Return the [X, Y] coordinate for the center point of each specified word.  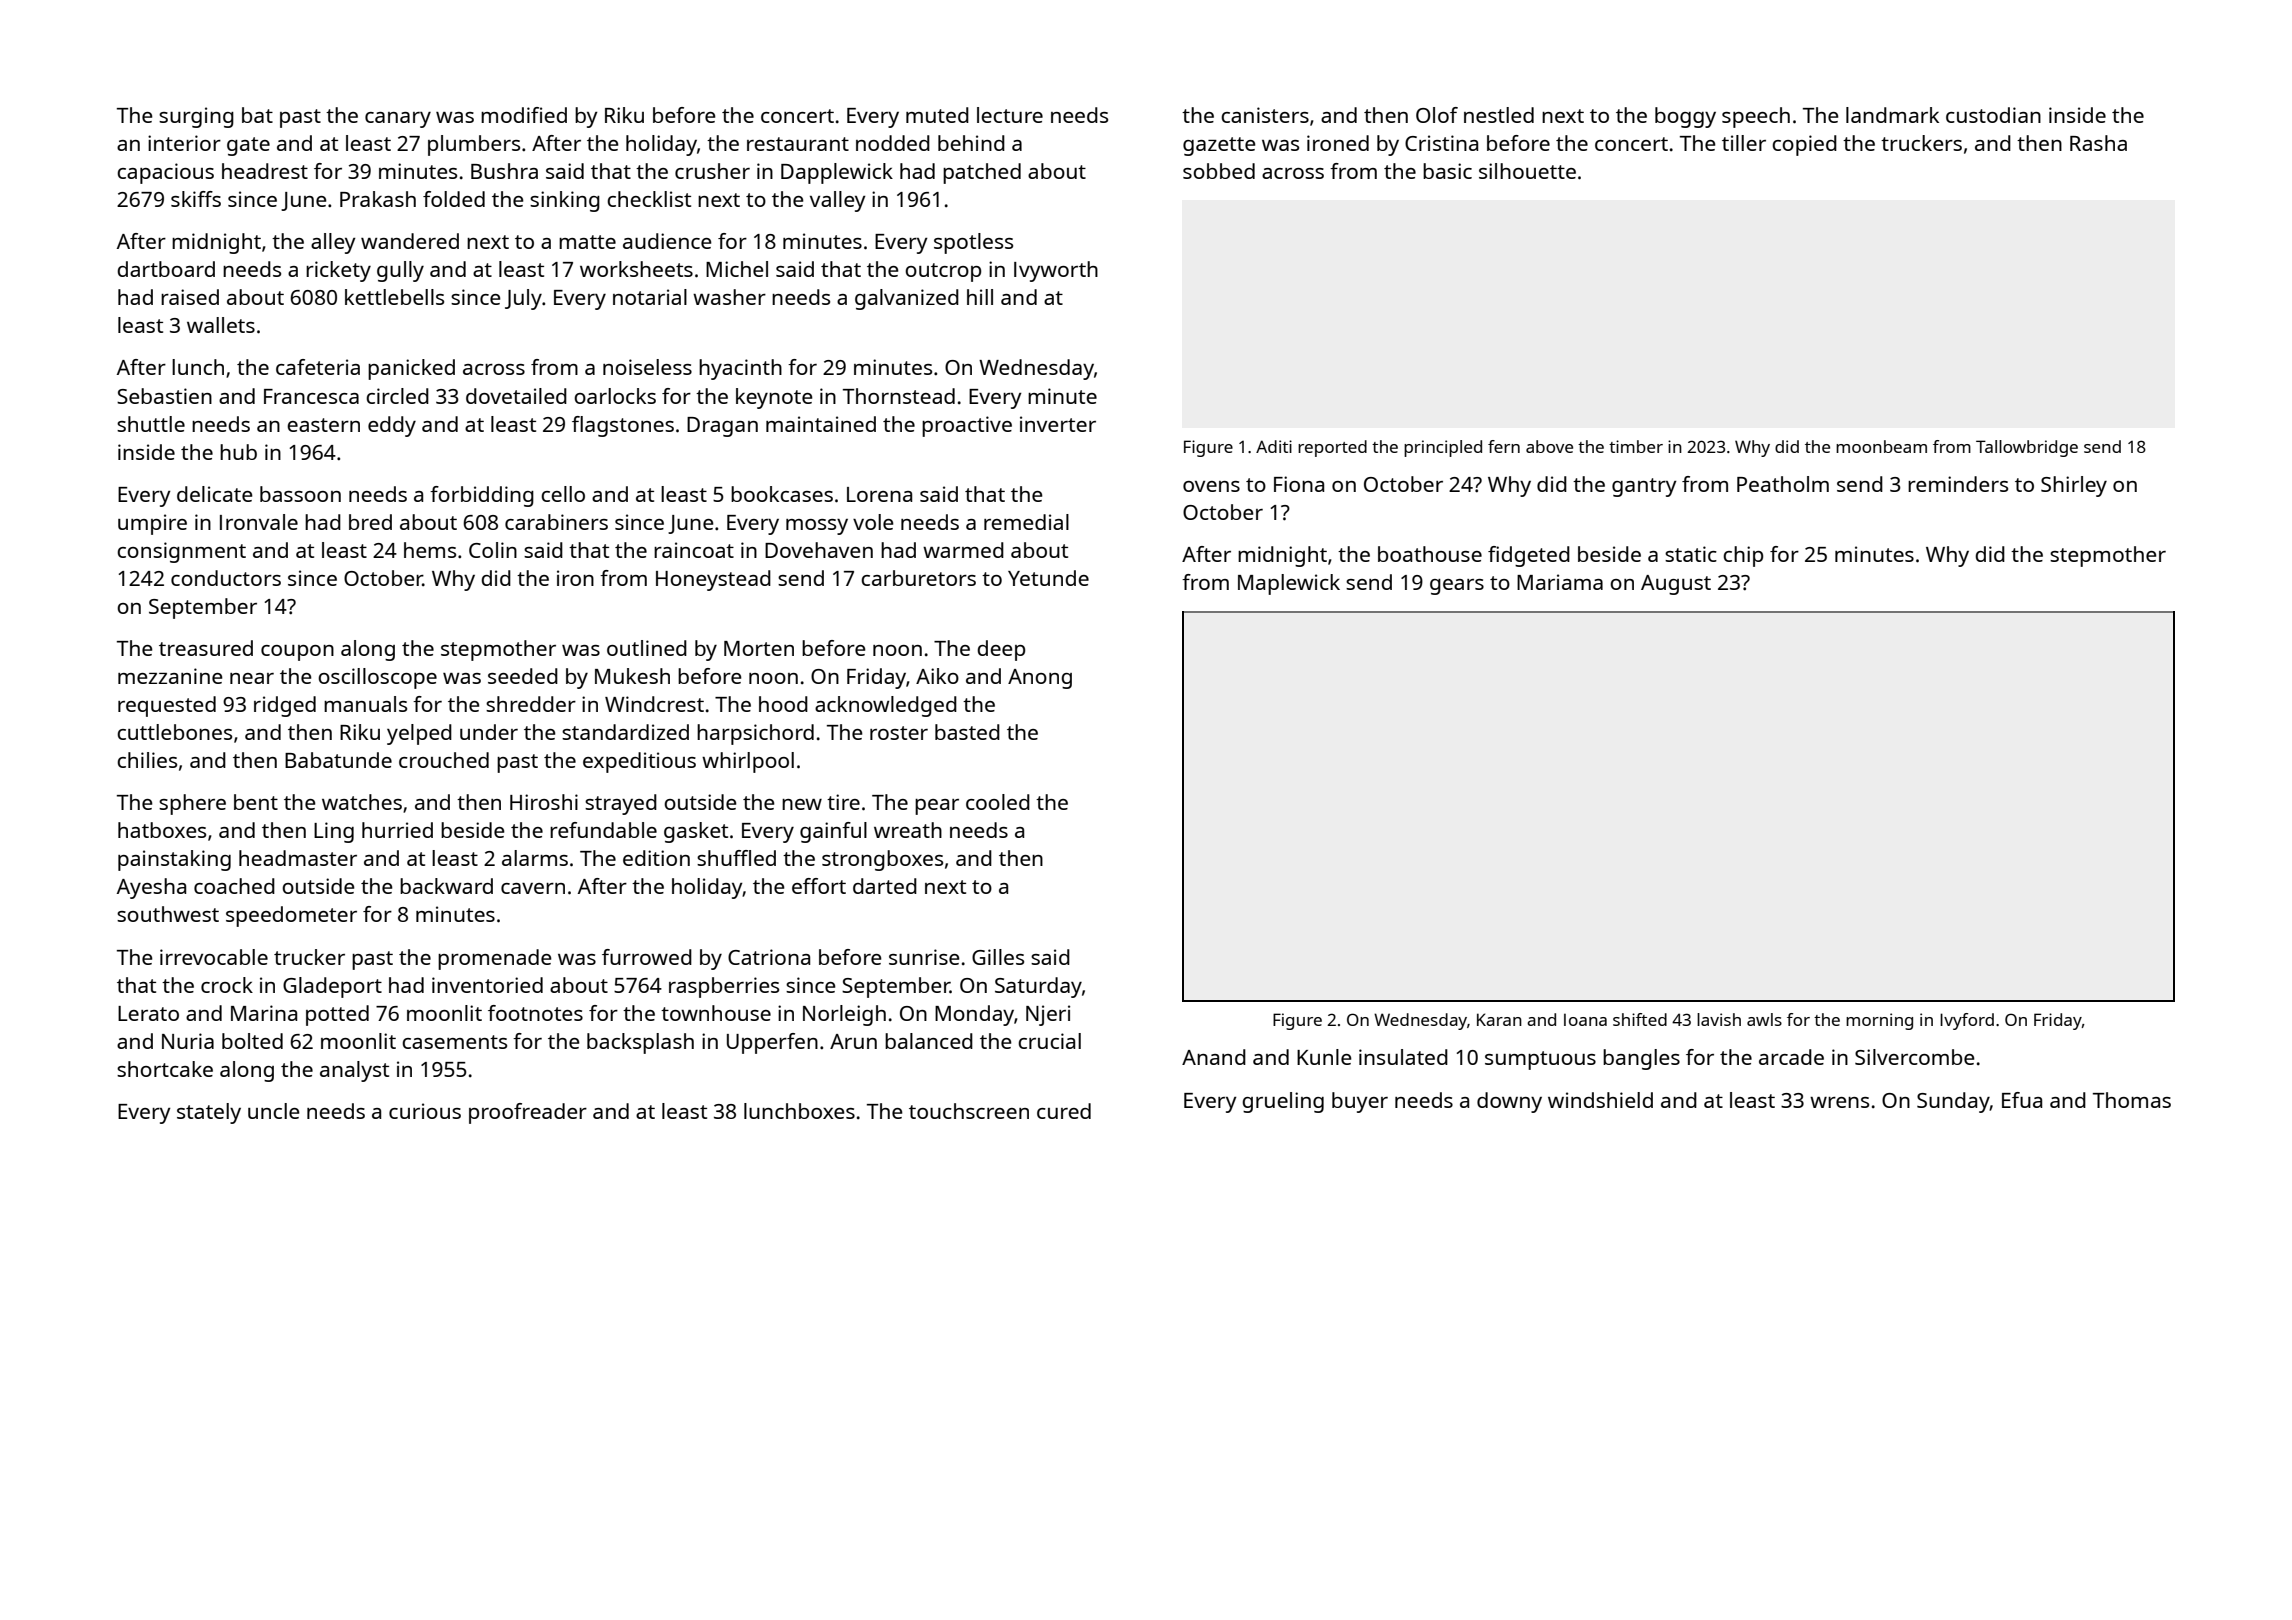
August [1676, 585]
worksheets [636, 269]
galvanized [907, 299]
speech [1756, 117]
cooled [998, 802]
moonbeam [1881, 446]
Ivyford [1967, 1021]
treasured [206, 648]
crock [227, 985]
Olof [1437, 115]
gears [1457, 587]
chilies [147, 760]
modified [524, 115]
